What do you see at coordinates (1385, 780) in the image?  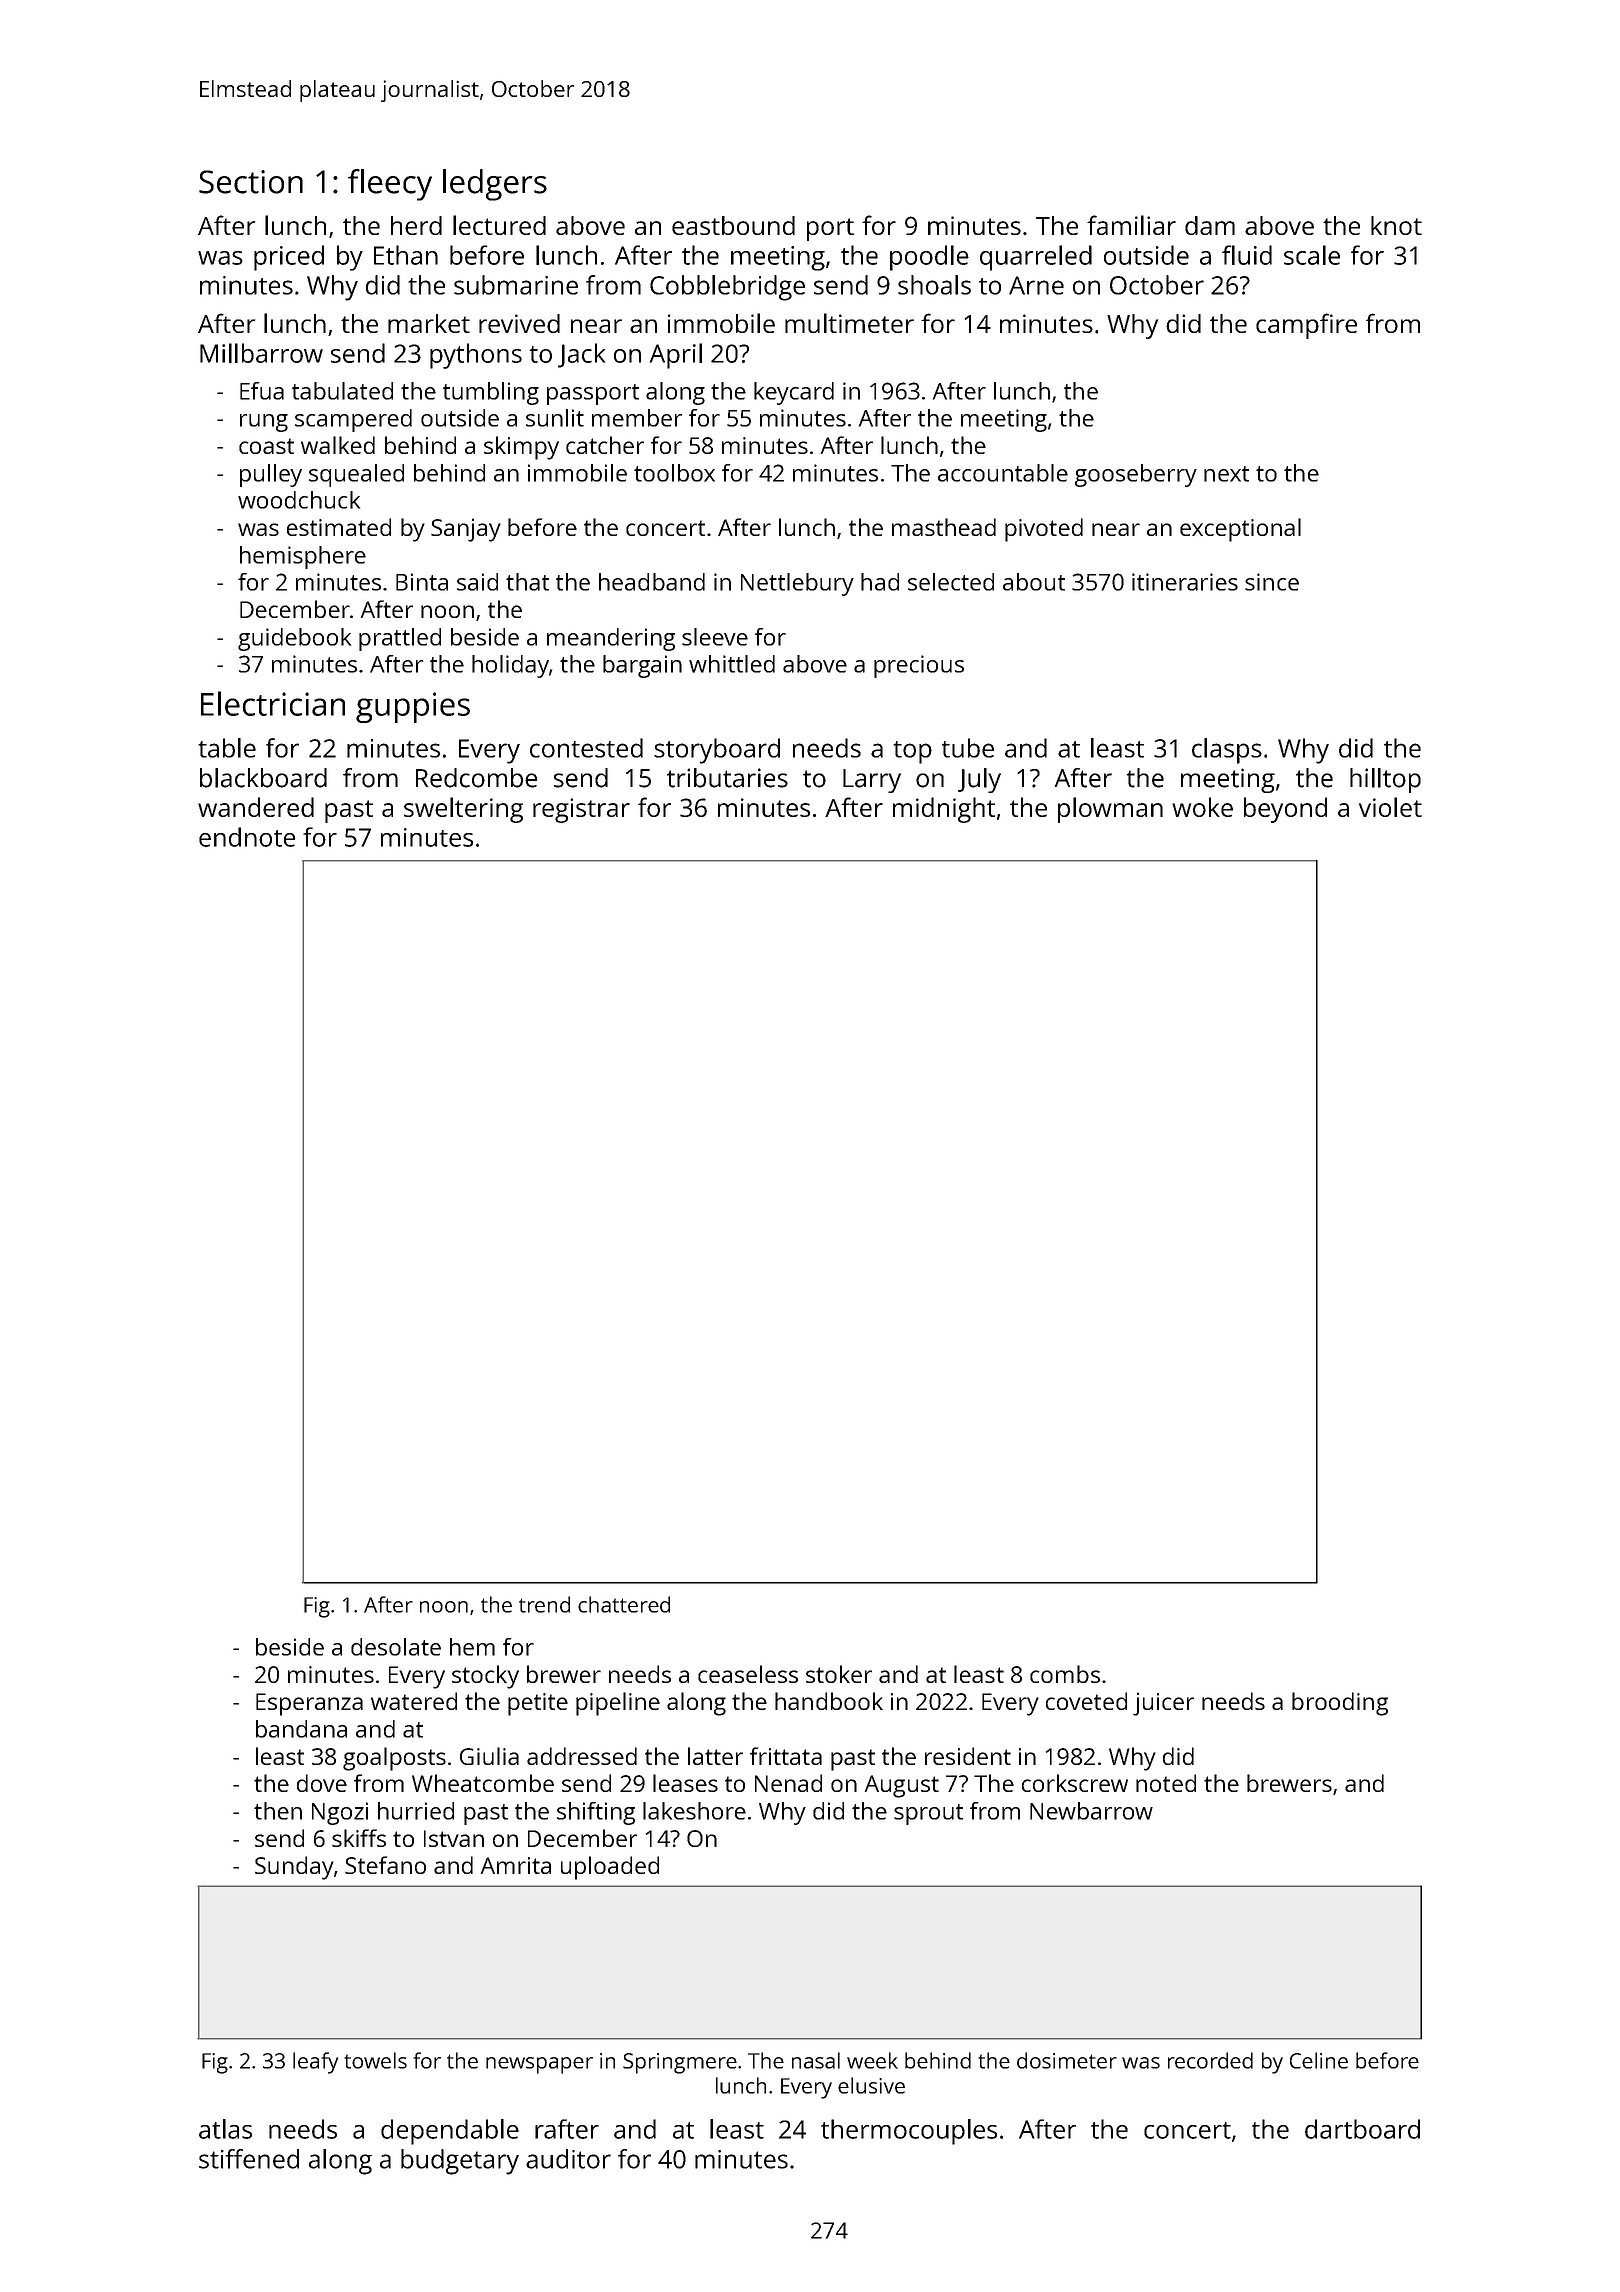 I see `hilltop` at bounding box center [1385, 780].
